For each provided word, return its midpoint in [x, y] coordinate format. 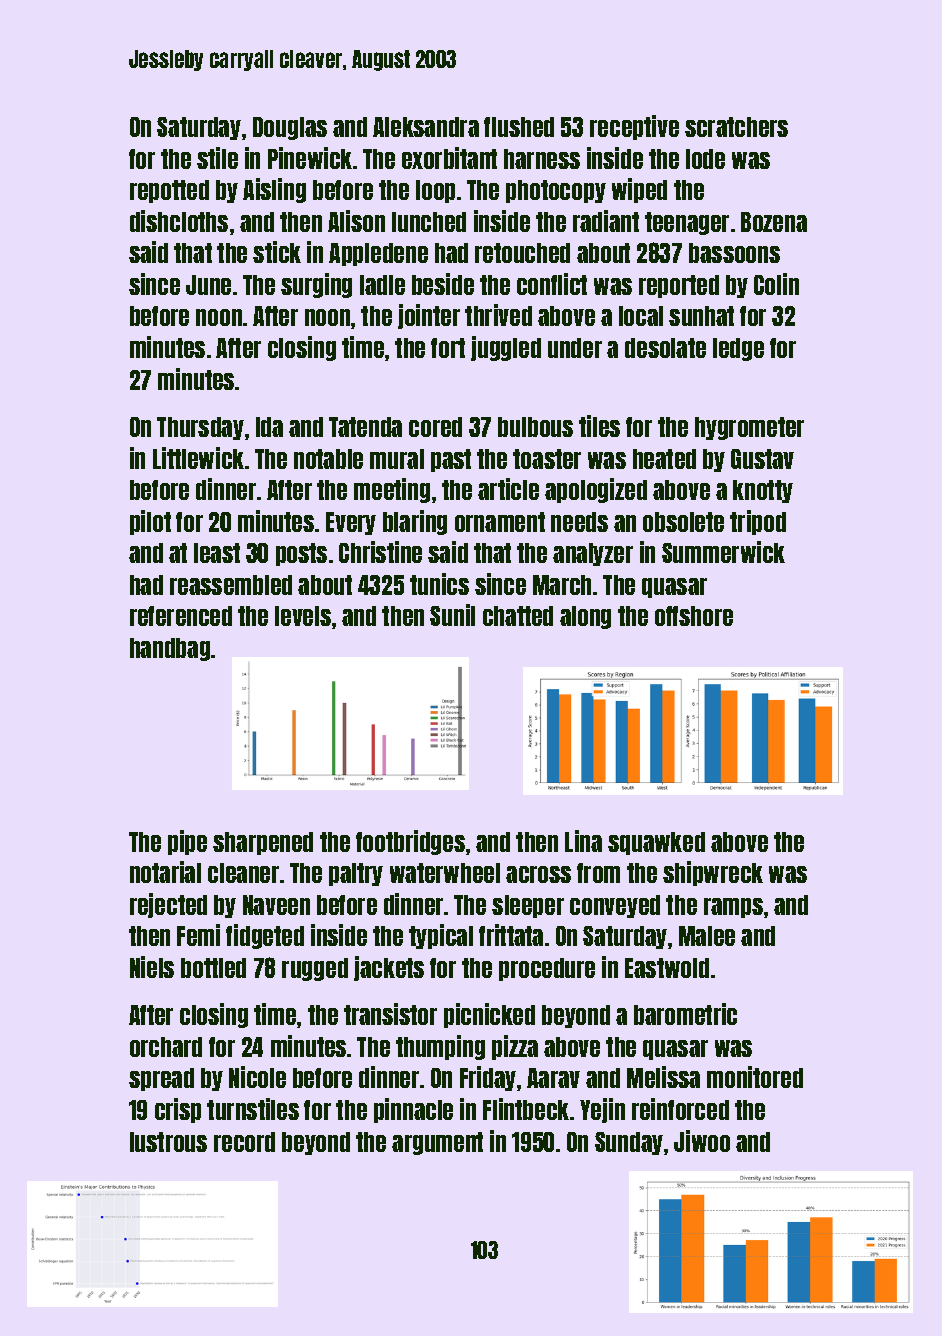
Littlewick [198, 458]
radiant [606, 221]
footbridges [410, 842]
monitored [755, 1077]
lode [705, 159]
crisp [178, 1110]
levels [303, 616]
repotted [169, 191]
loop [435, 191]
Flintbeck [526, 1109]
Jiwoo [702, 1141]
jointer [429, 316]
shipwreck [713, 873]
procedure [547, 969]
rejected [168, 905]
